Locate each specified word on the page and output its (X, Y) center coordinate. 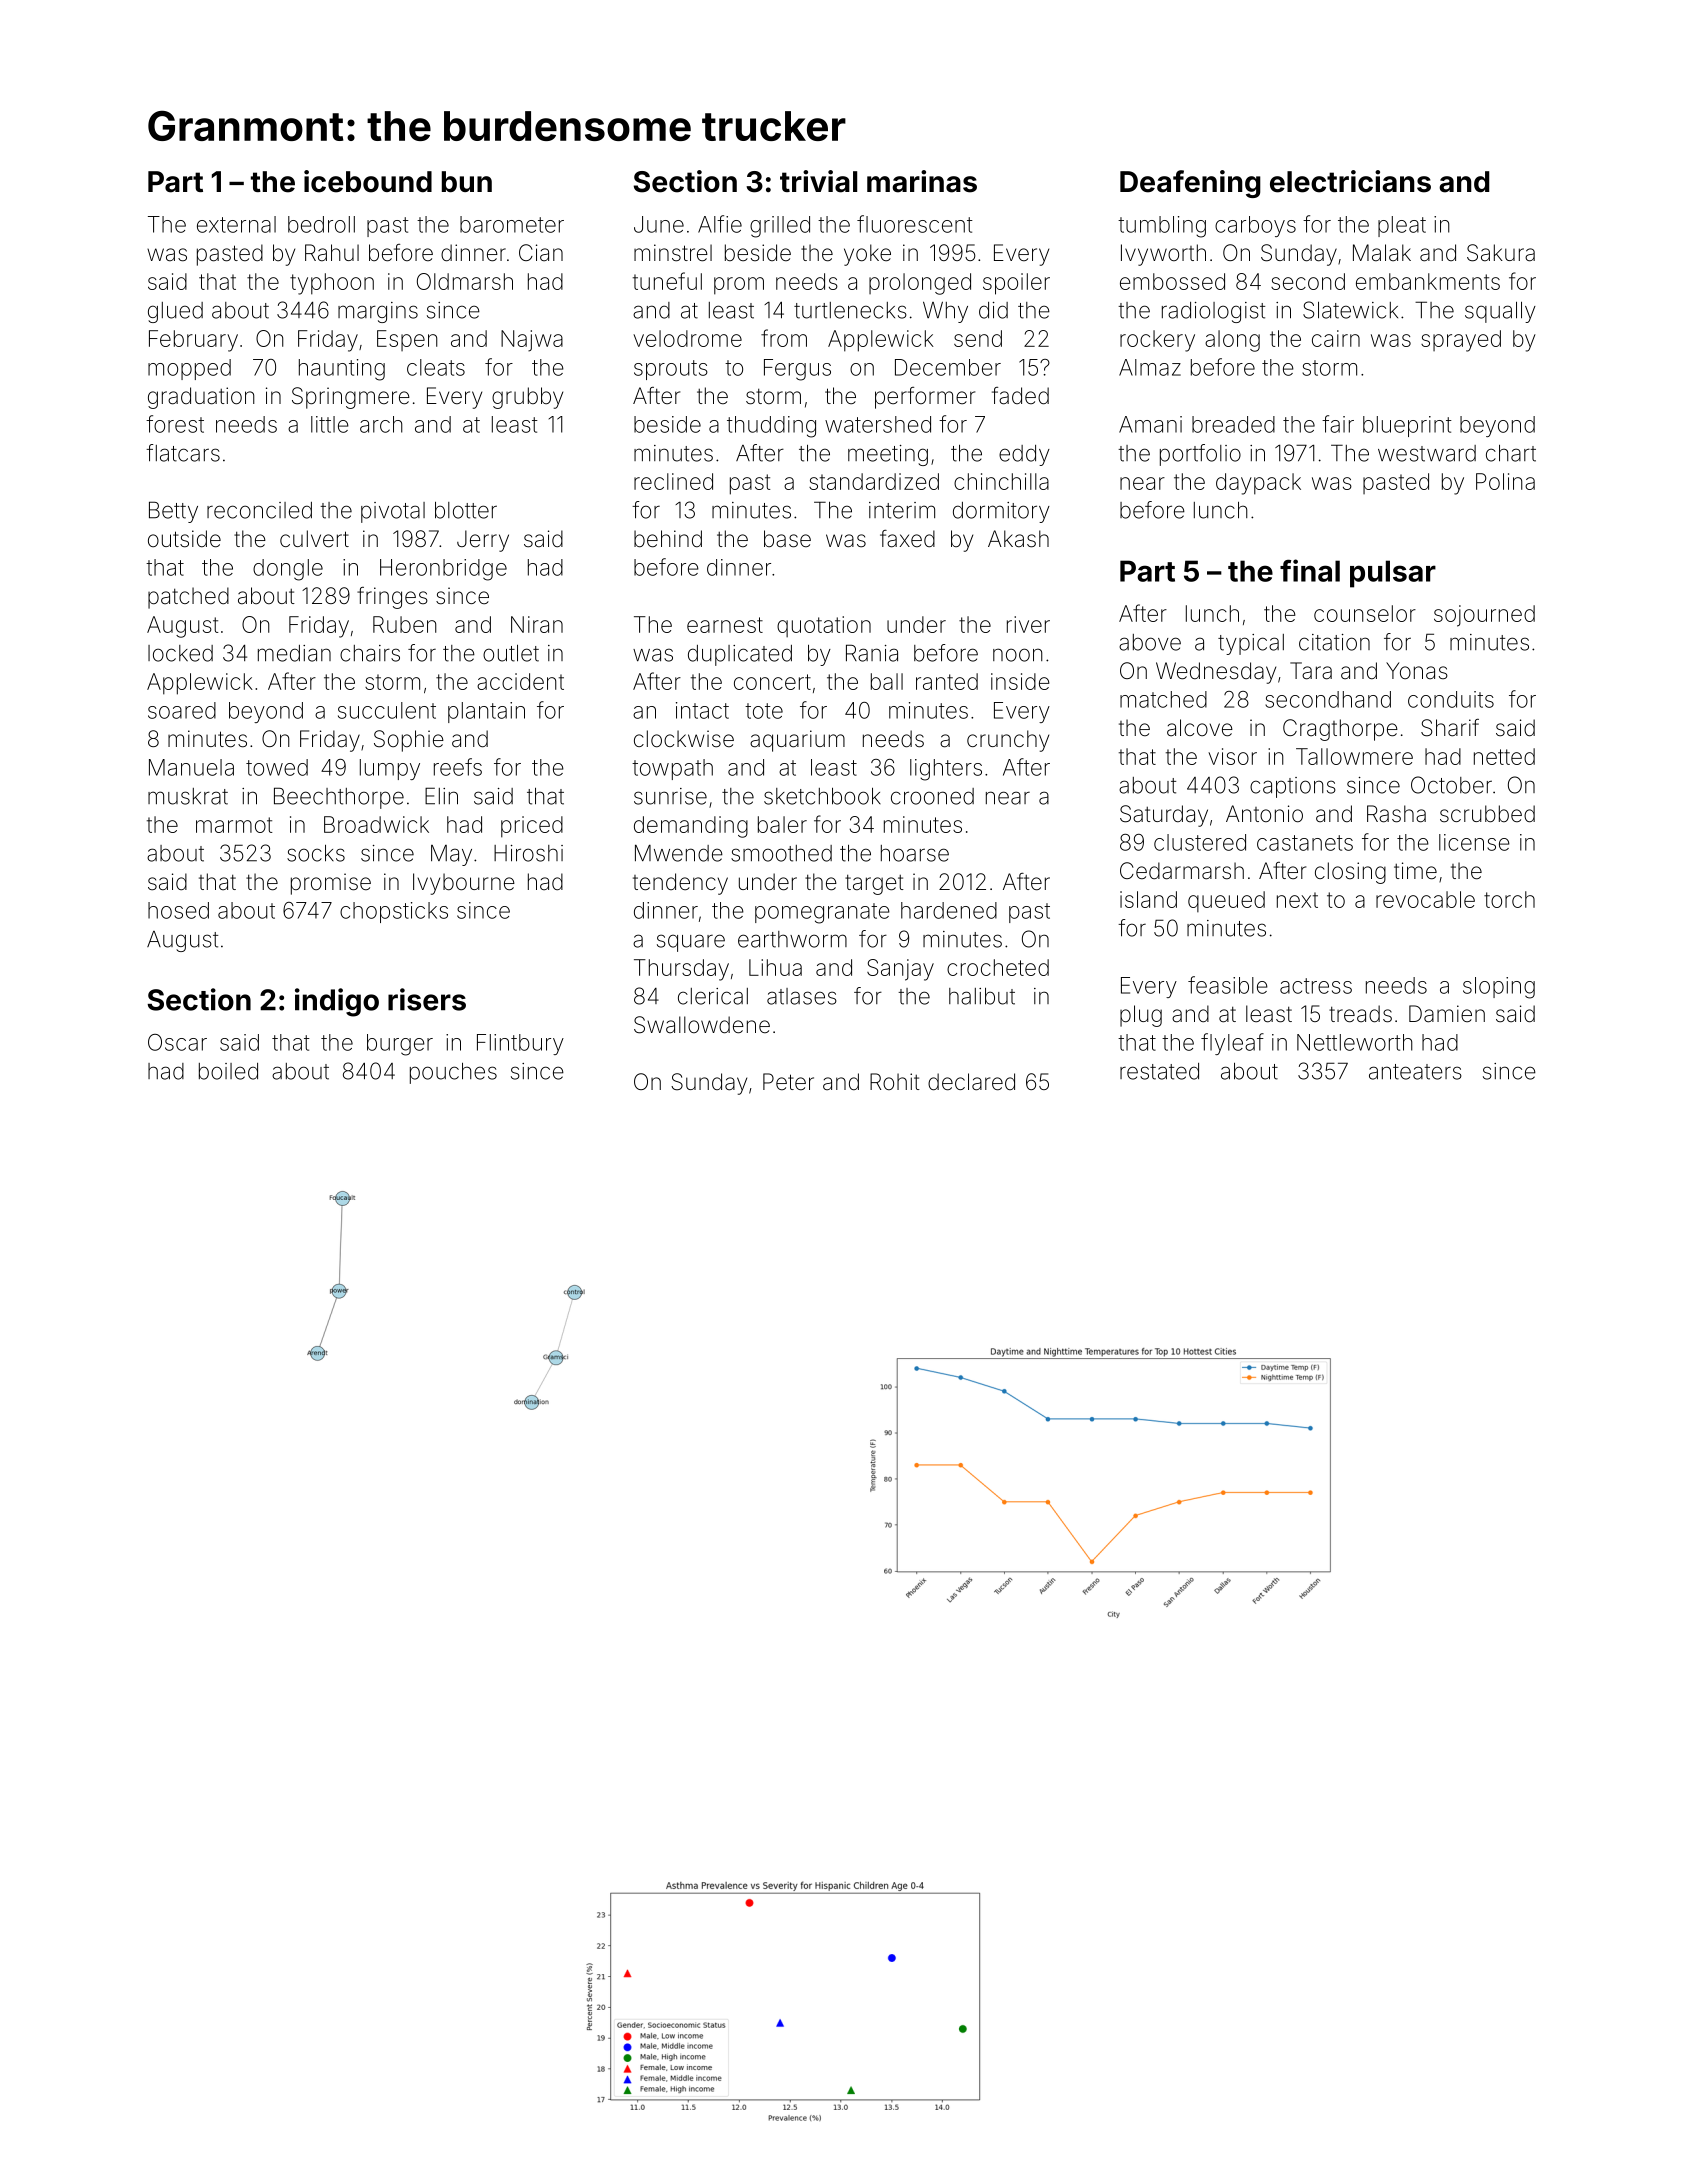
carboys (1255, 226)
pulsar (1393, 574)
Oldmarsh (465, 281)
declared (971, 1082)
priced (532, 827)
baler (782, 824)
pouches (453, 1073)
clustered (1200, 842)
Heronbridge (443, 570)
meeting (888, 455)
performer (925, 398)
